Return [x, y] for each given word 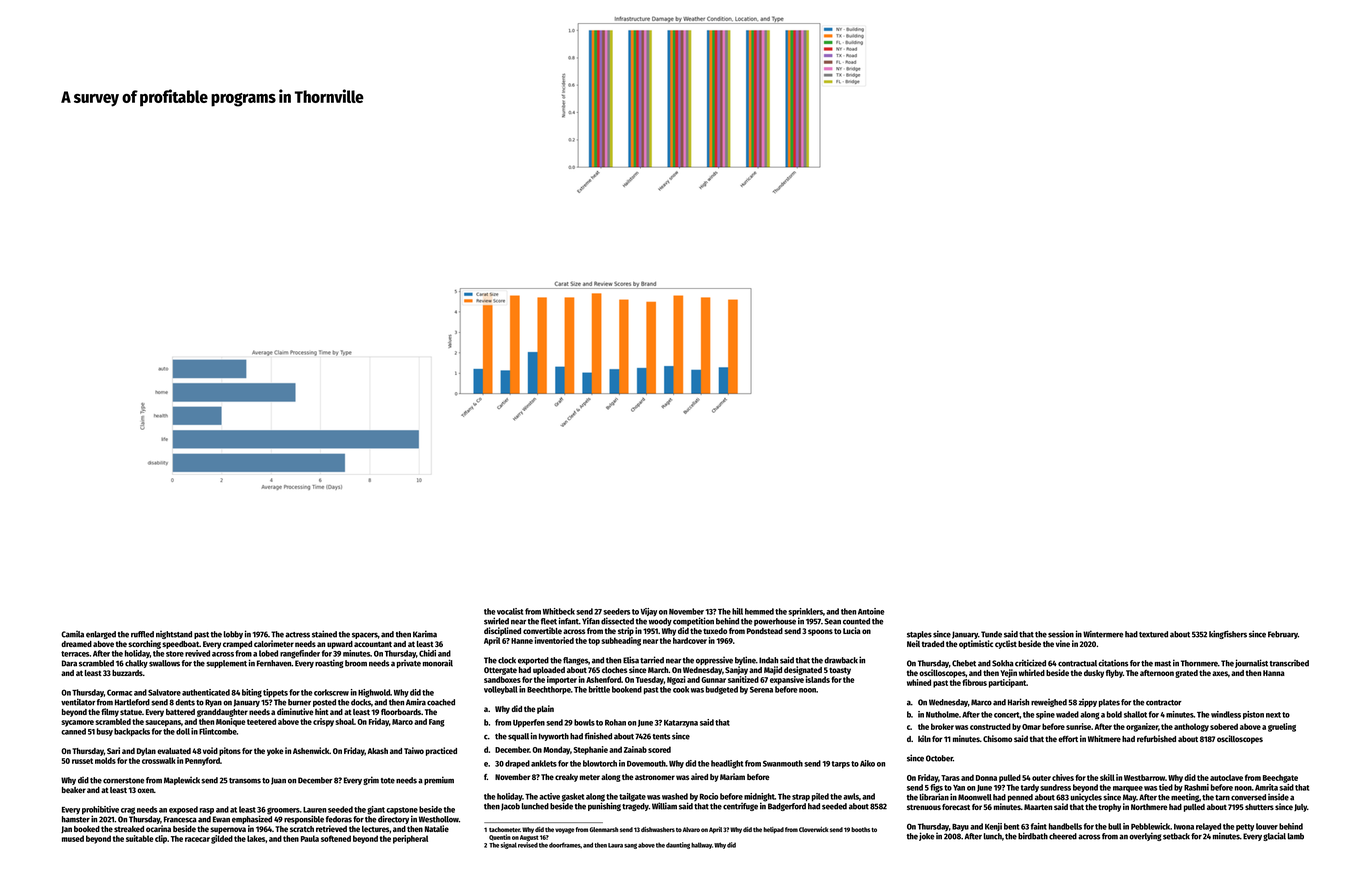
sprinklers [805, 612]
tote [388, 781]
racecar [197, 839]
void [210, 750]
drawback [841, 660]
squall [518, 737]
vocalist [510, 611]
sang [630, 846]
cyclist [1006, 644]
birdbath [1033, 836]
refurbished [1156, 738]
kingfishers [1228, 634]
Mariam [732, 776]
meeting [1185, 797]
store [175, 654]
